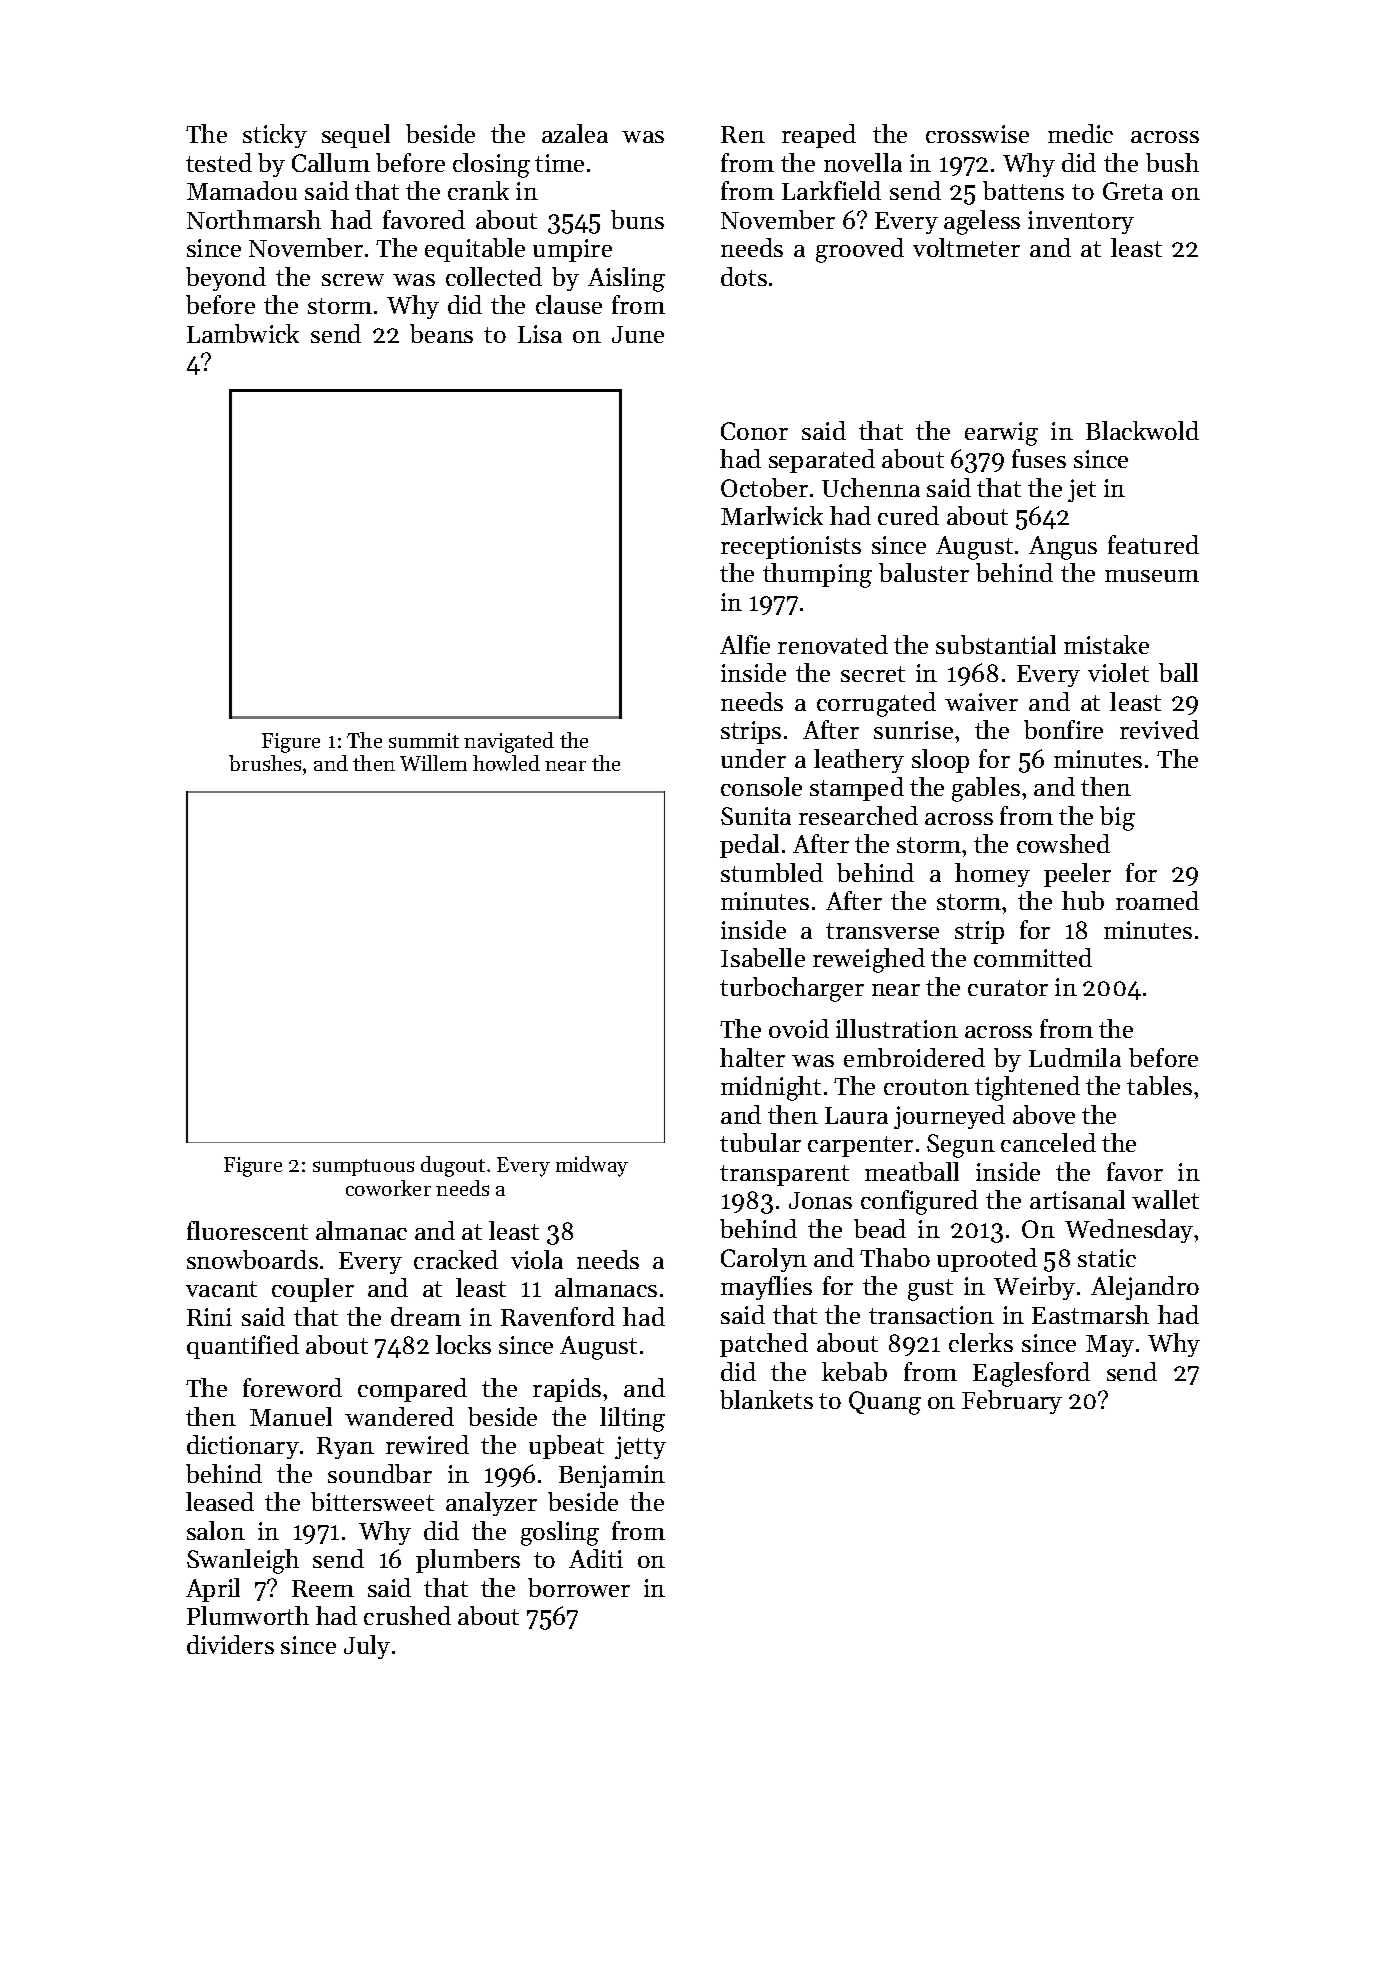 Image resolution: width=1386 pixels, height=1969 pixels. What do you see at coordinates (243, 333) in the screenshot?
I see `Lambwick` at bounding box center [243, 333].
